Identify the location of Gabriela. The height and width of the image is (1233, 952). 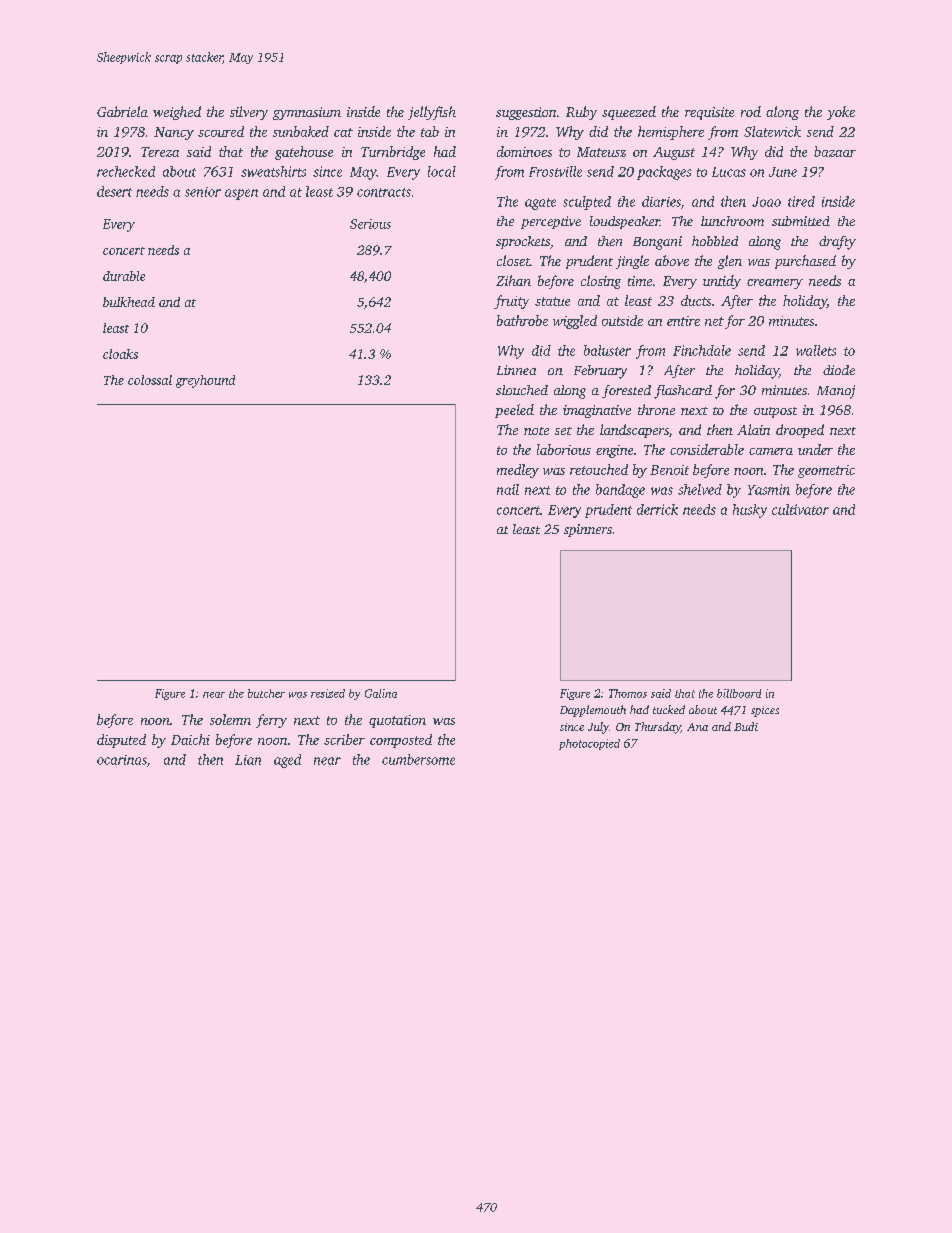
(122, 111).
